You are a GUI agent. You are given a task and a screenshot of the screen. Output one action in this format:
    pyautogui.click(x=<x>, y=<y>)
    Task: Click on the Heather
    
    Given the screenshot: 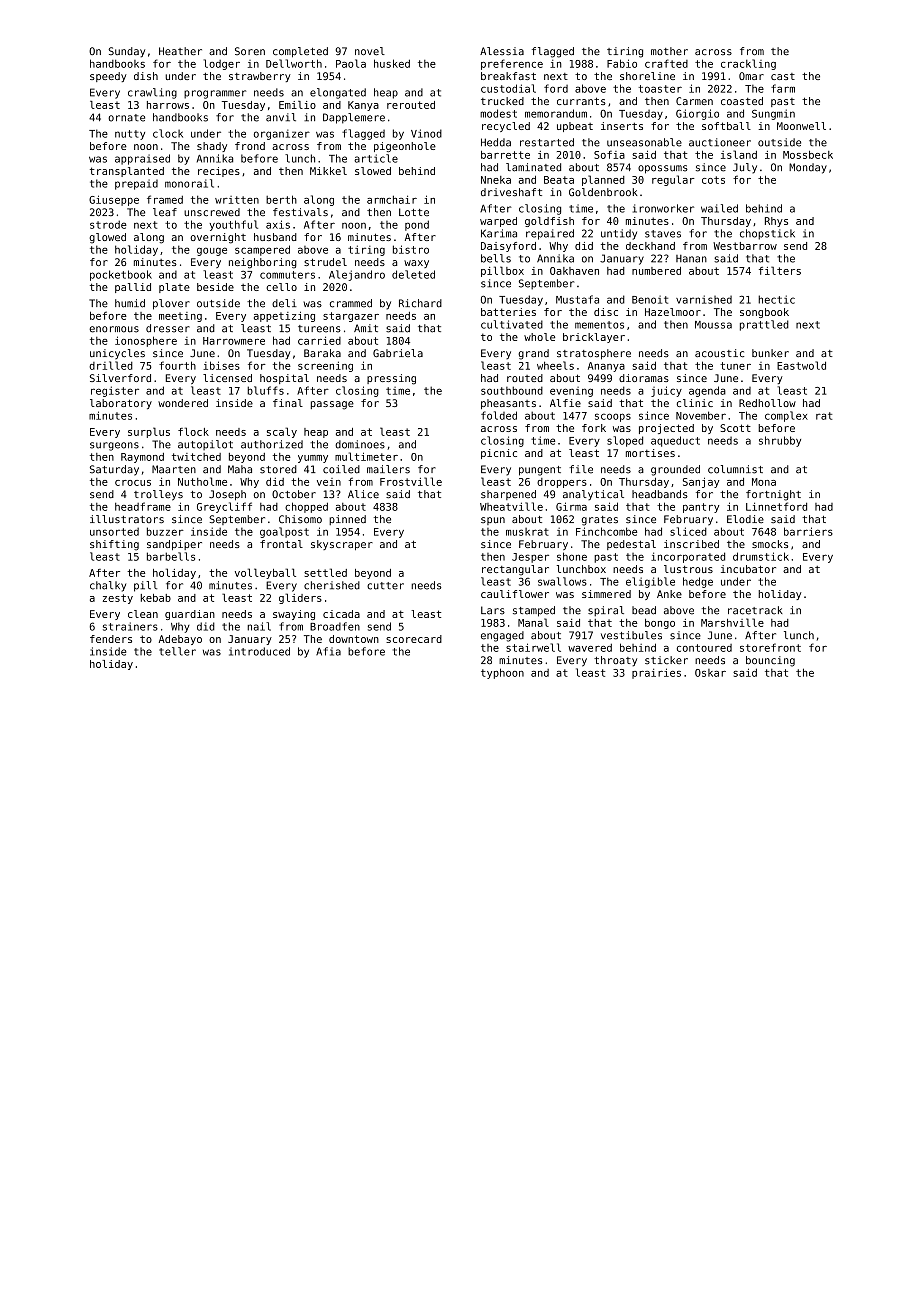 What is the action you would take?
    pyautogui.click(x=180, y=51)
